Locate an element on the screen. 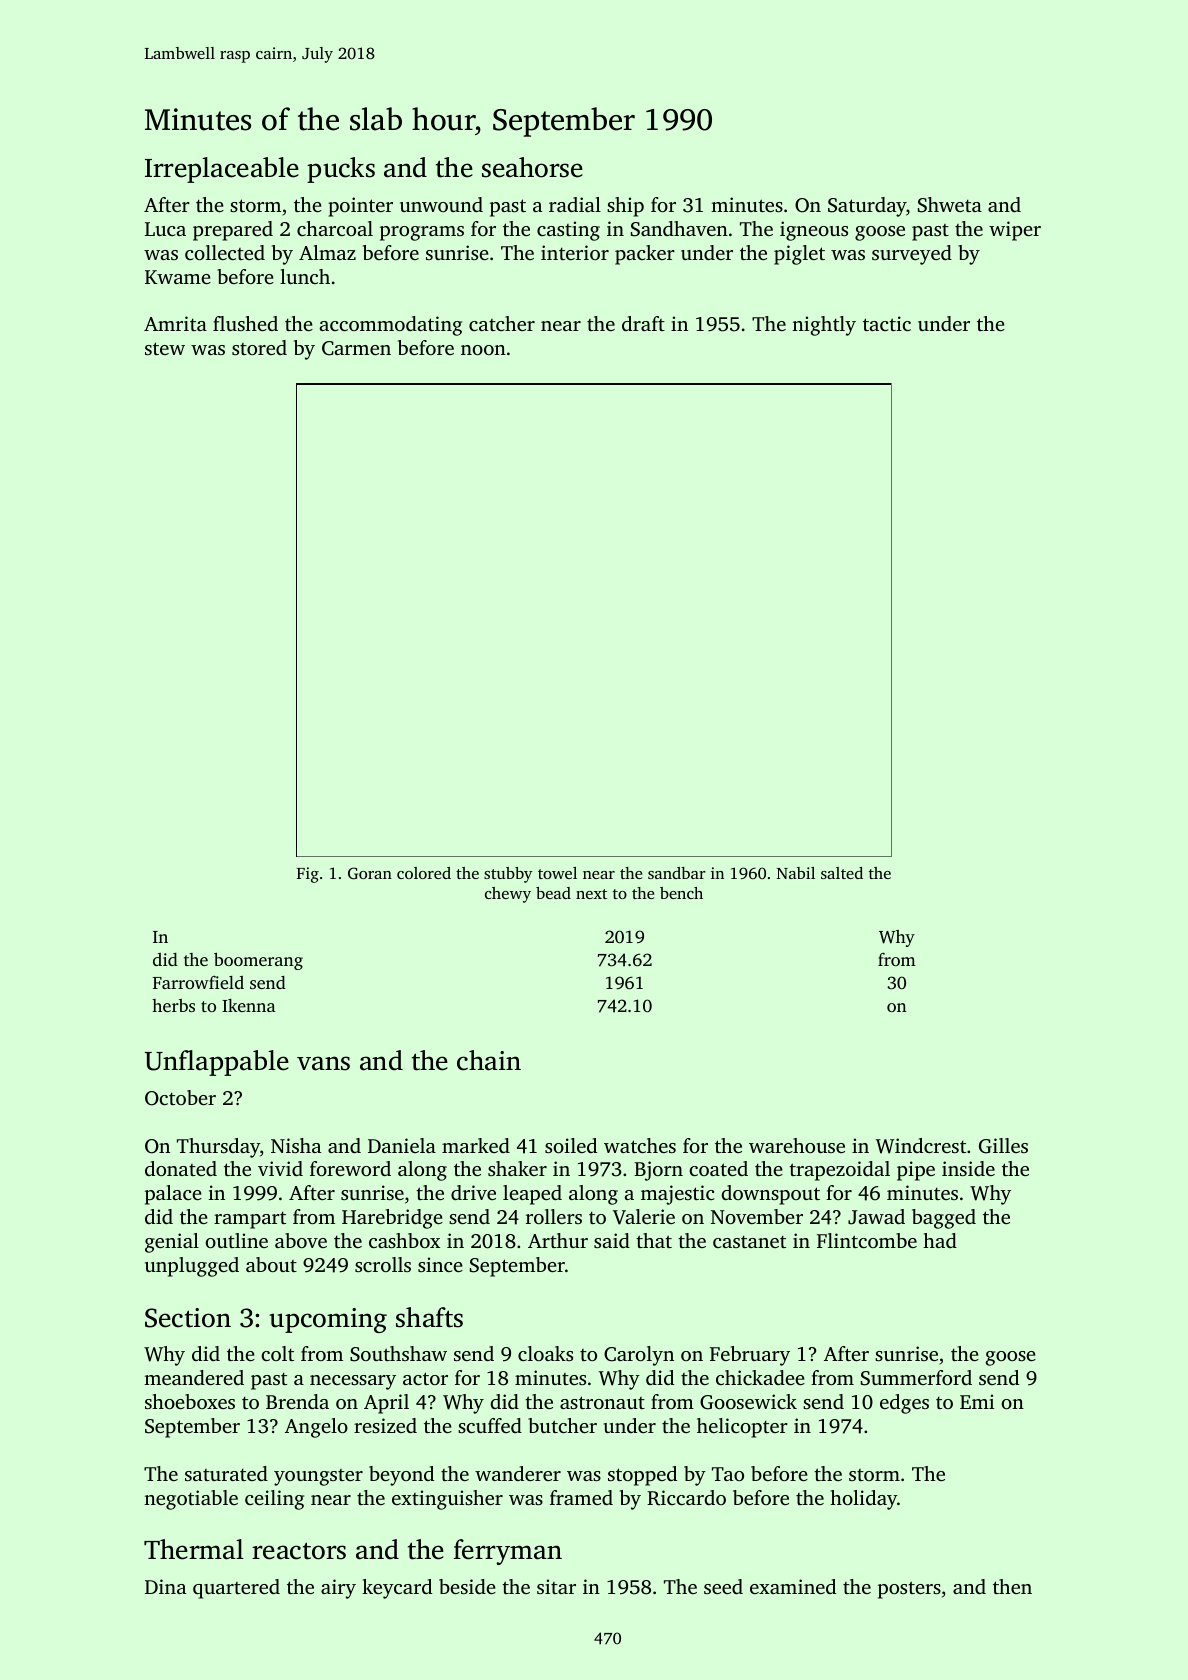 The height and width of the screenshot is (1680, 1188). Windcrest is located at coordinates (921, 1146).
